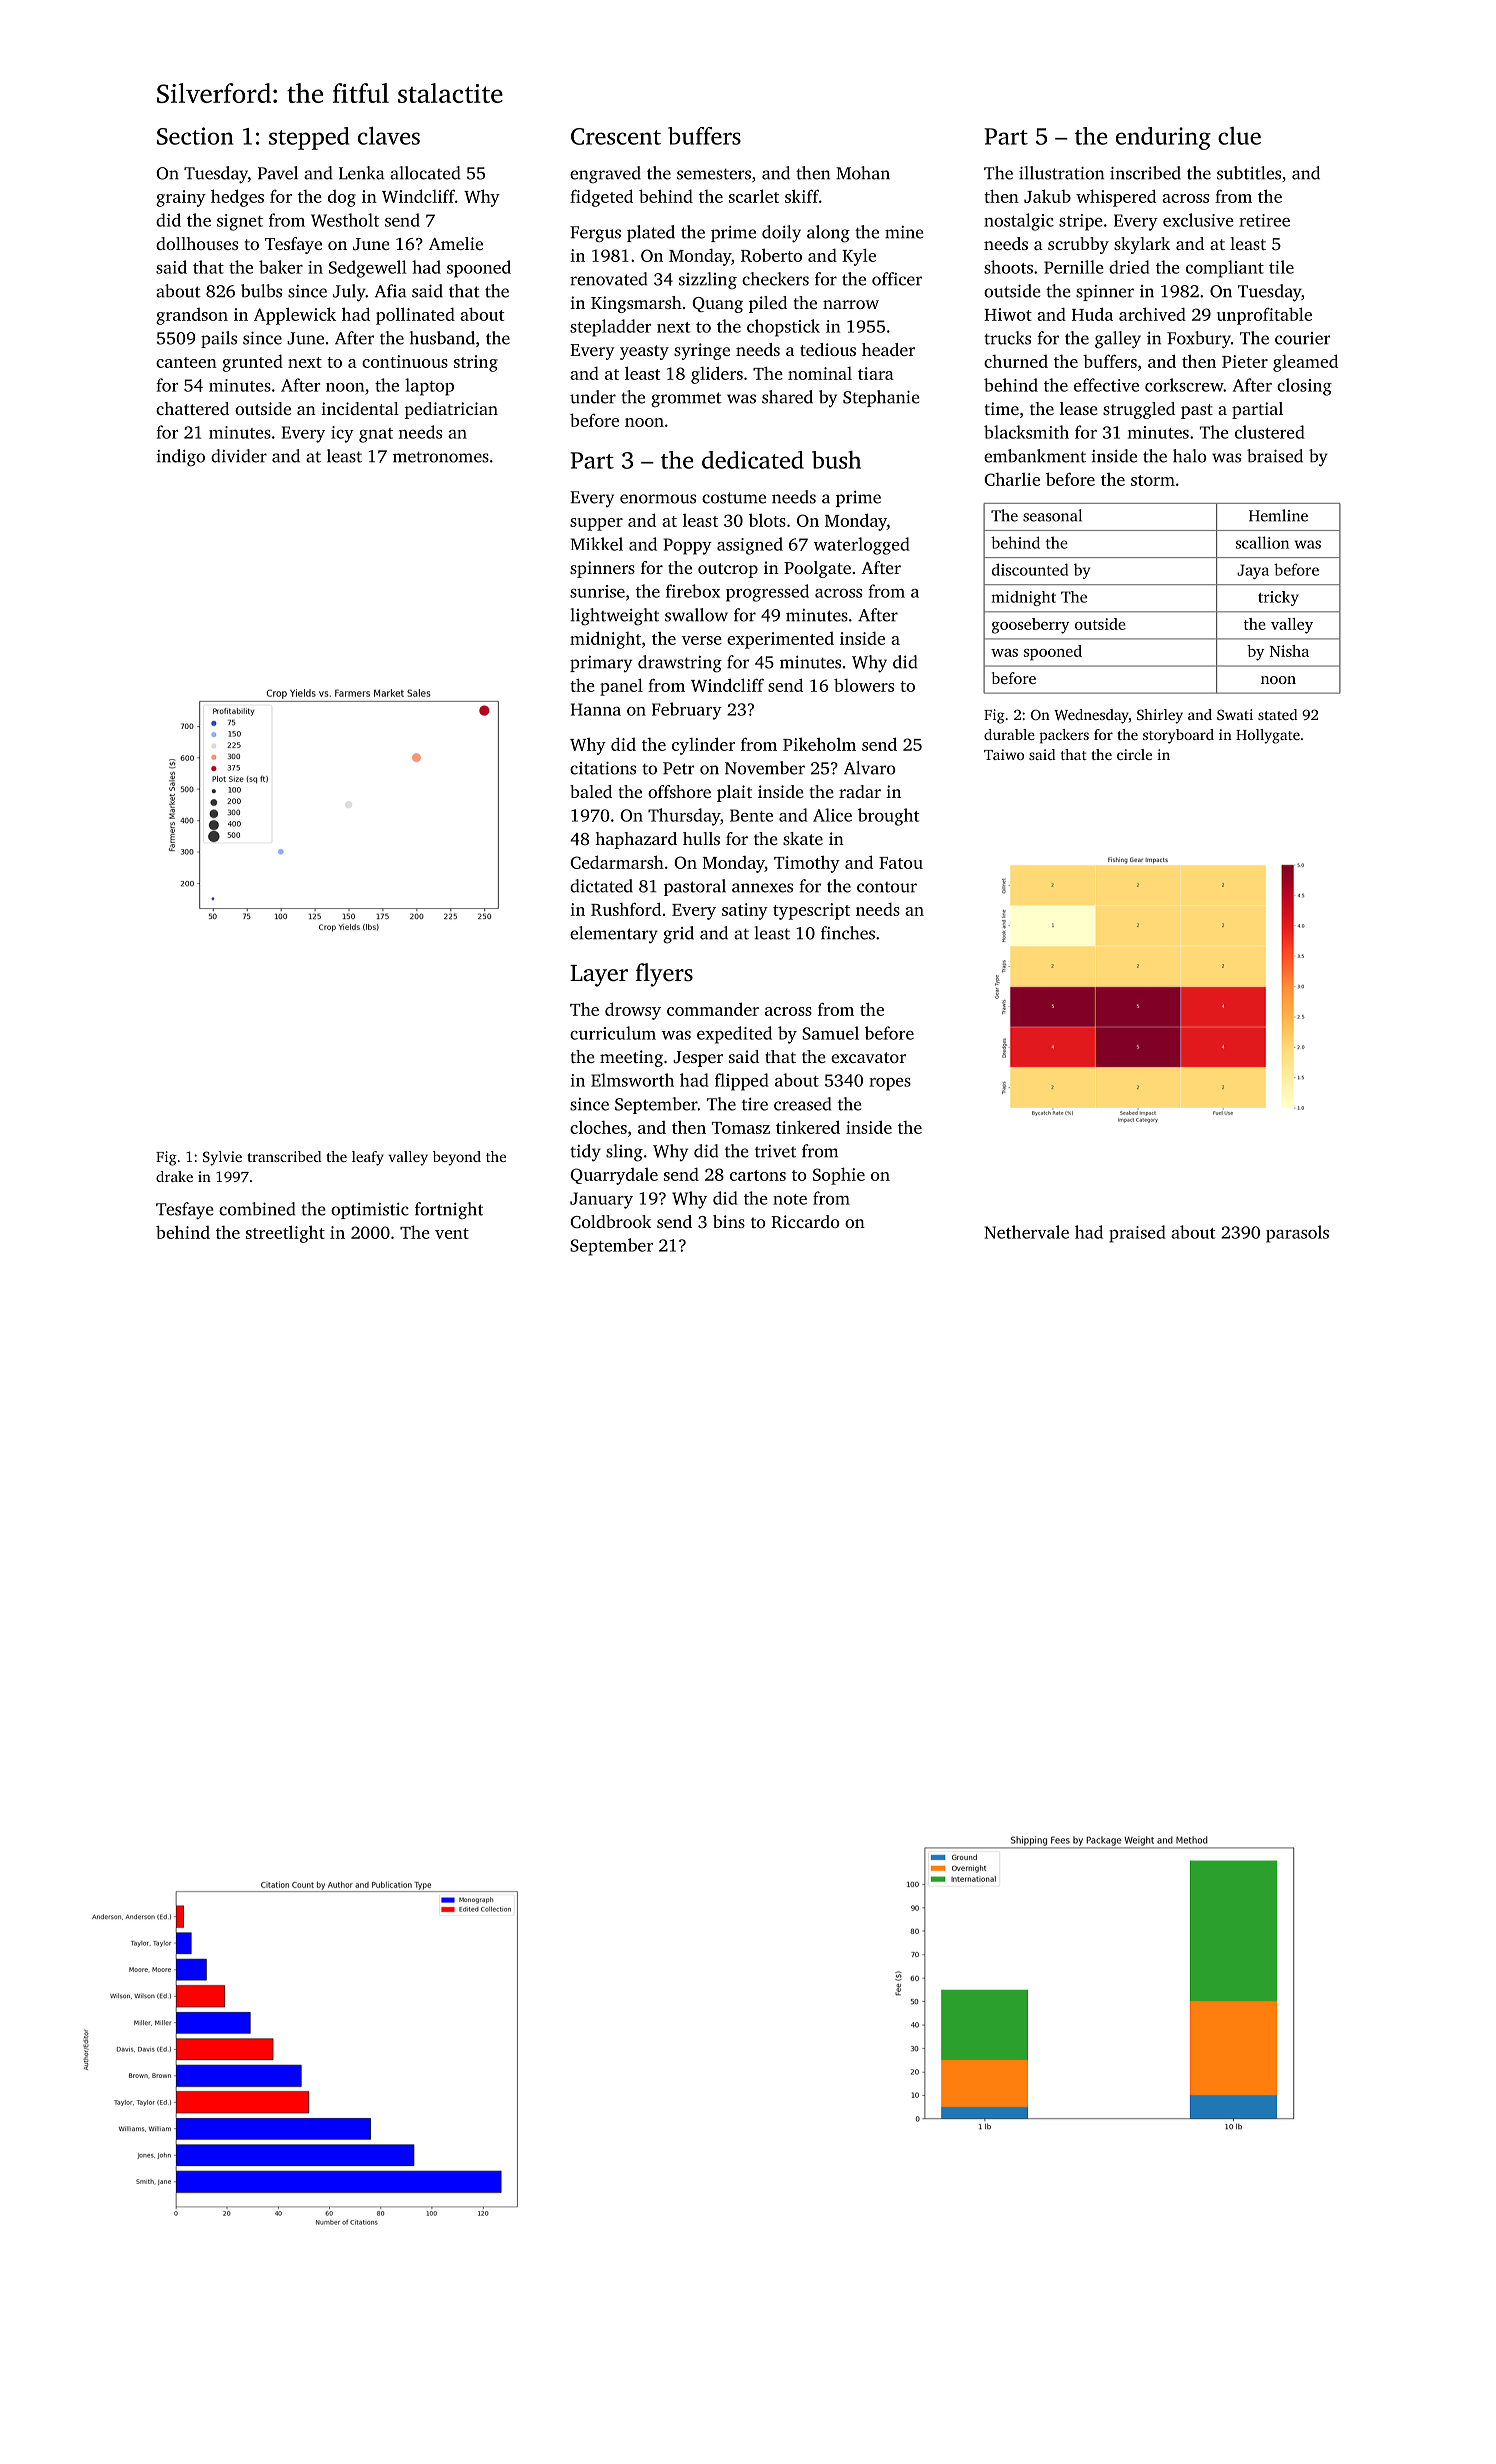 This page has height=2464, width=1496. What do you see at coordinates (456, 243) in the page?
I see `Amelie` at bounding box center [456, 243].
